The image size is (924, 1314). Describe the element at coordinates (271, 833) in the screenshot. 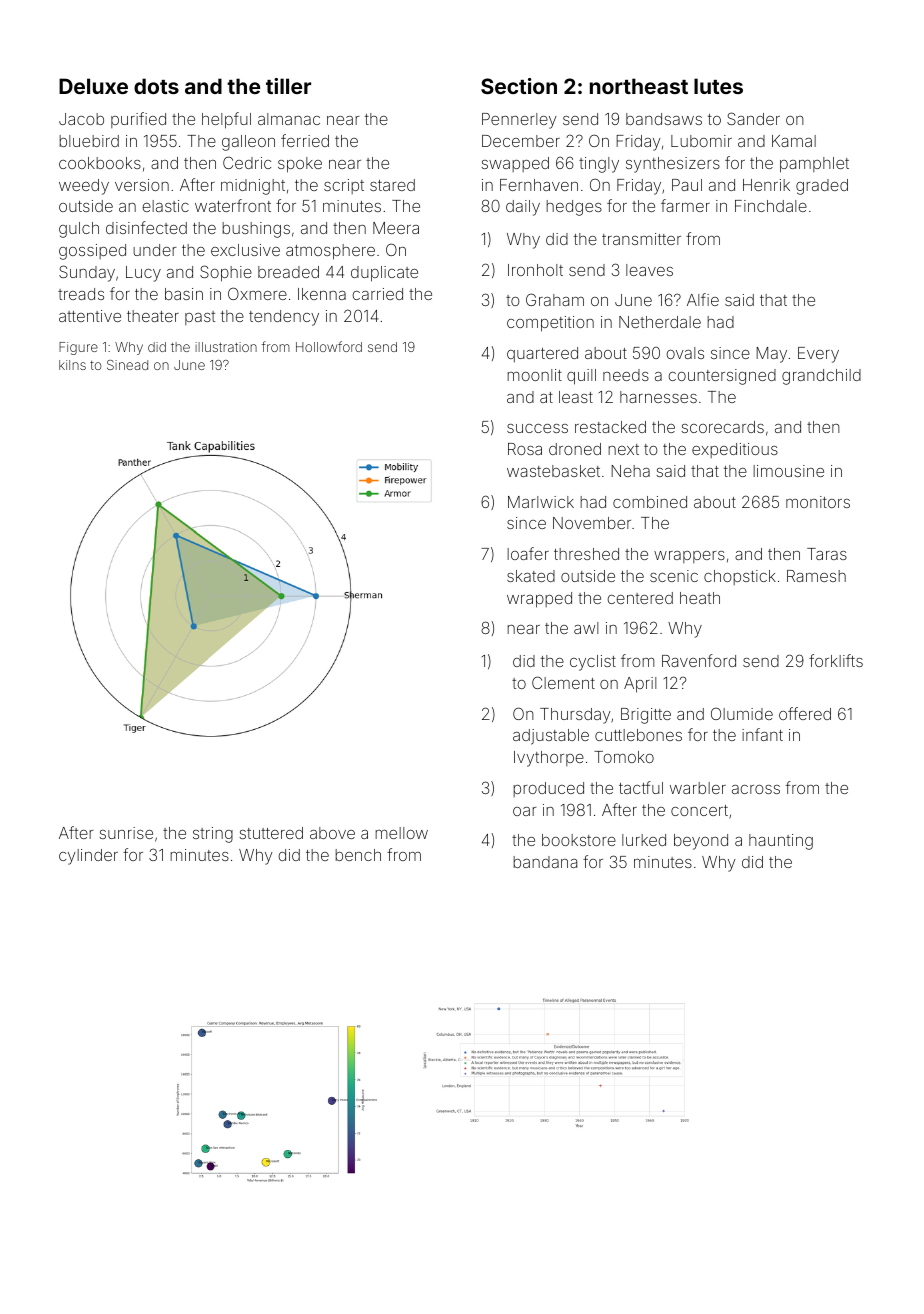

I see `stuttered` at that location.
